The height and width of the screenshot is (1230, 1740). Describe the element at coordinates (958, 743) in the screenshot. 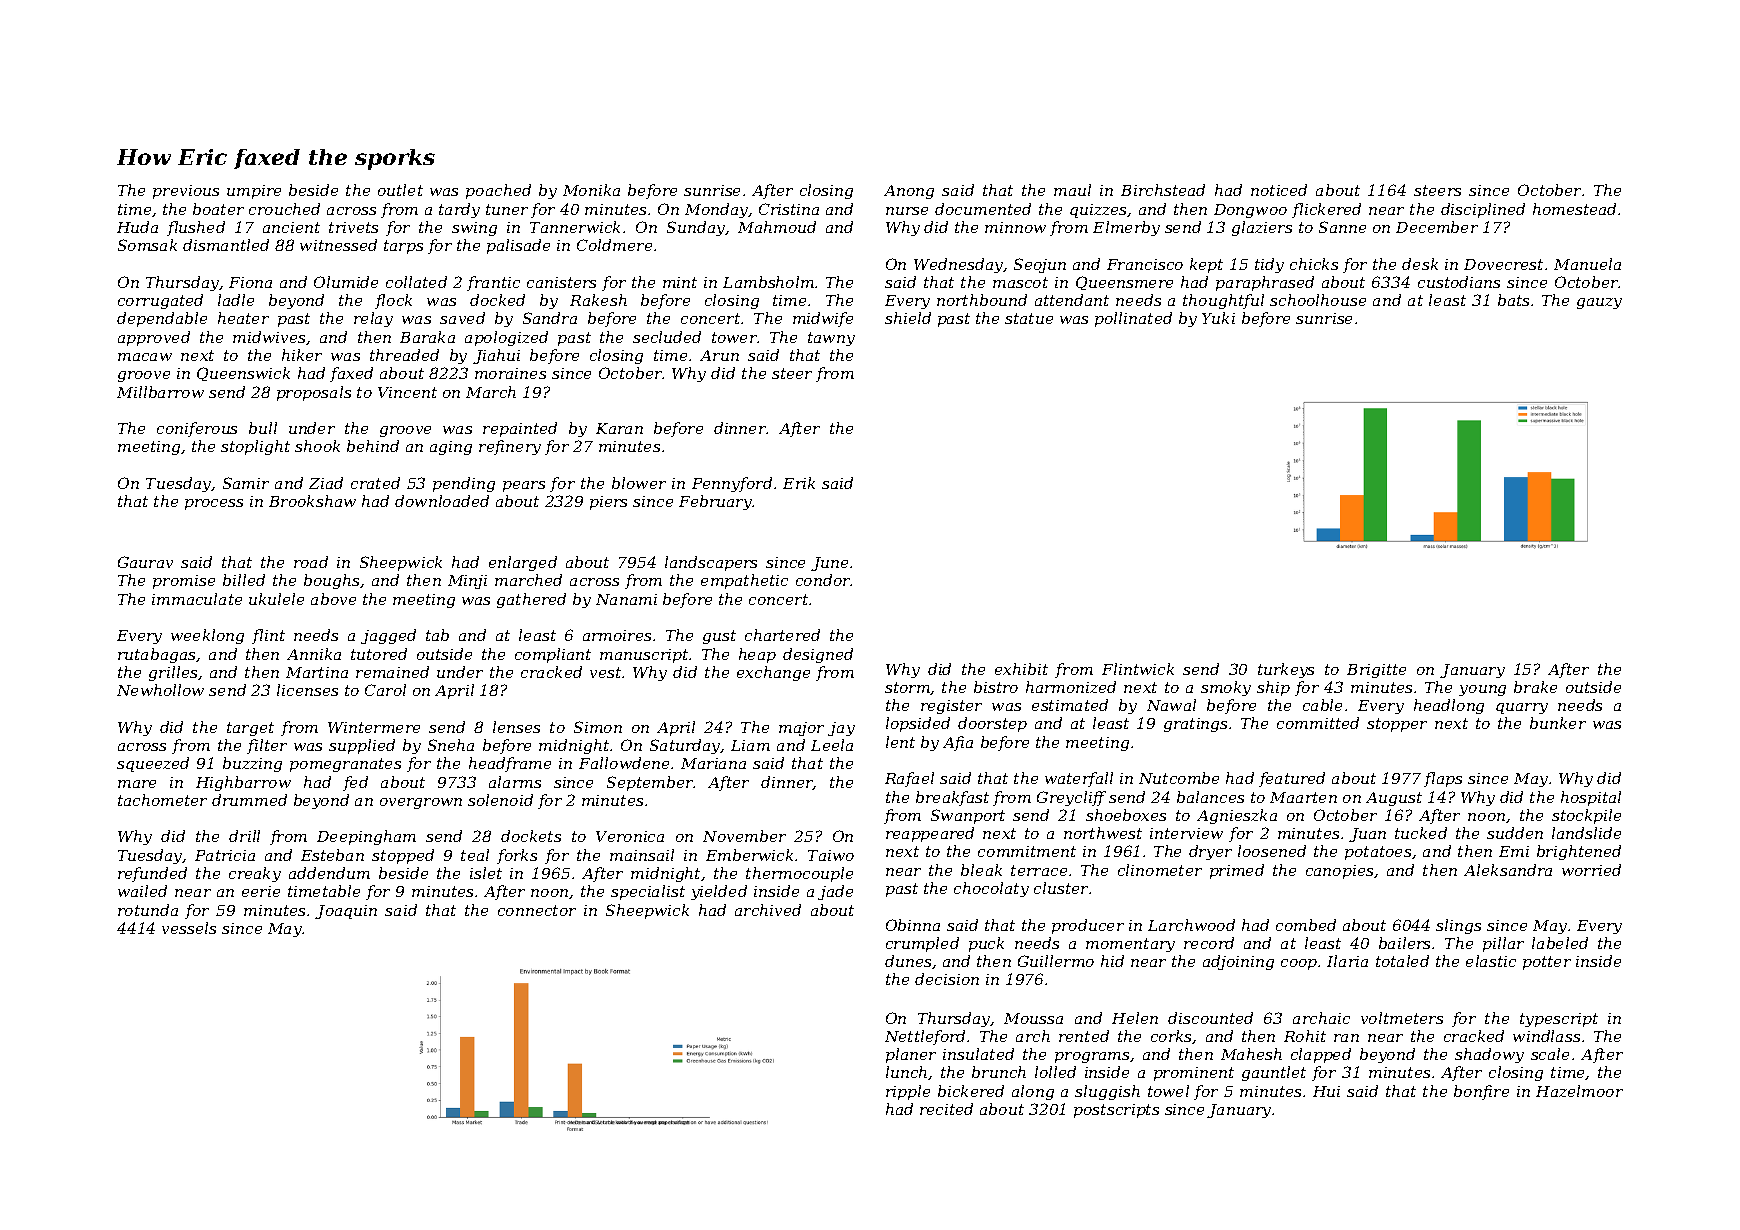

I see `Afia` at that location.
